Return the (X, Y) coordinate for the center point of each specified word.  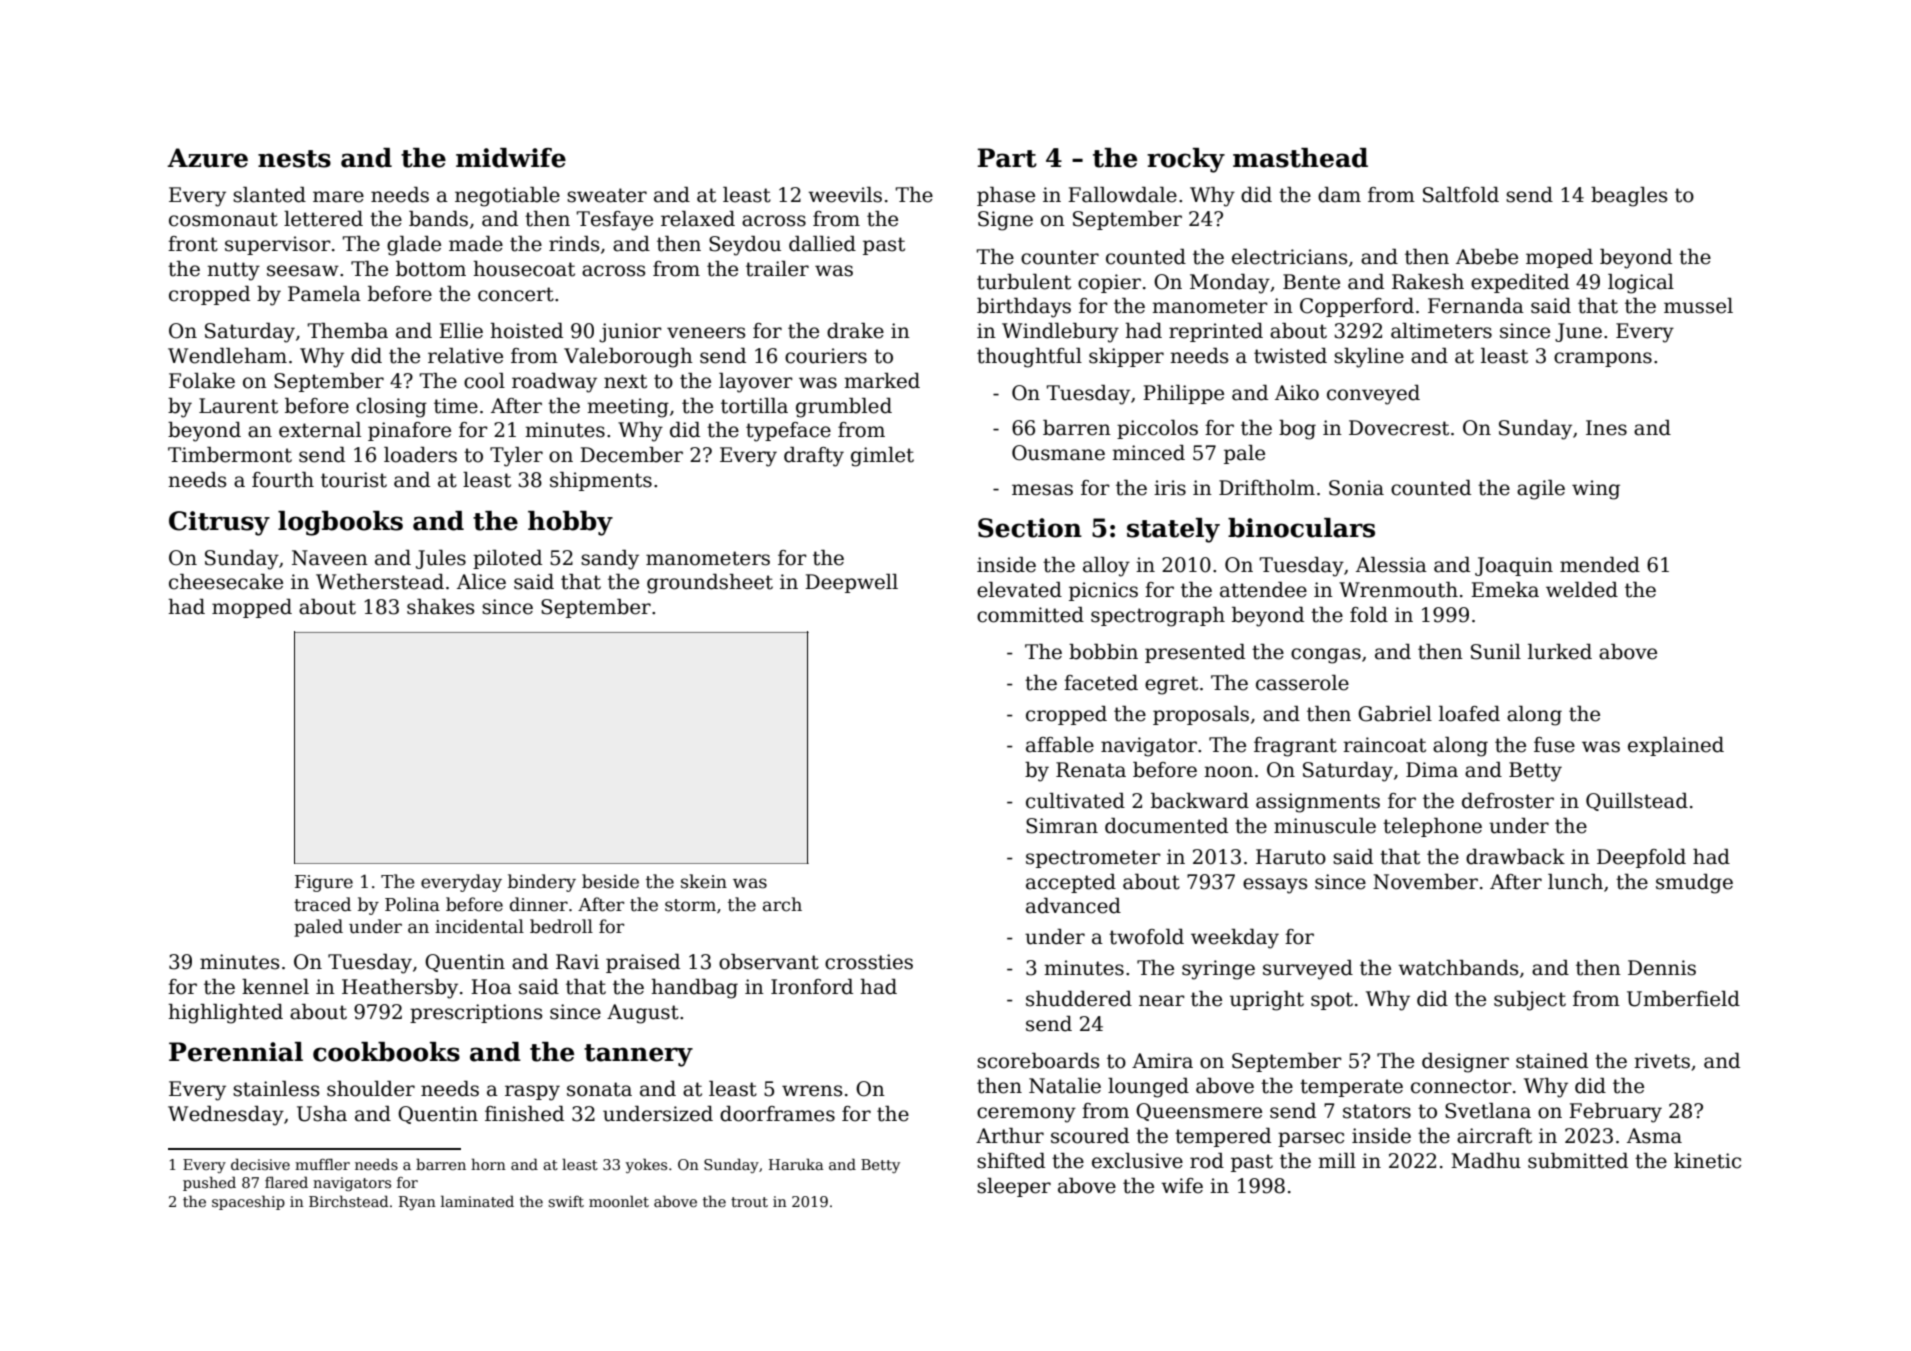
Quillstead (1637, 802)
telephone (1432, 827)
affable (1060, 745)
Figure (324, 883)
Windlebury (1060, 333)
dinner (539, 904)
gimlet (882, 457)
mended (1600, 565)
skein (704, 881)
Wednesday (226, 1116)
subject (1530, 1001)
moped (1559, 258)
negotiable (507, 197)
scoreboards (1038, 1061)
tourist (354, 480)
